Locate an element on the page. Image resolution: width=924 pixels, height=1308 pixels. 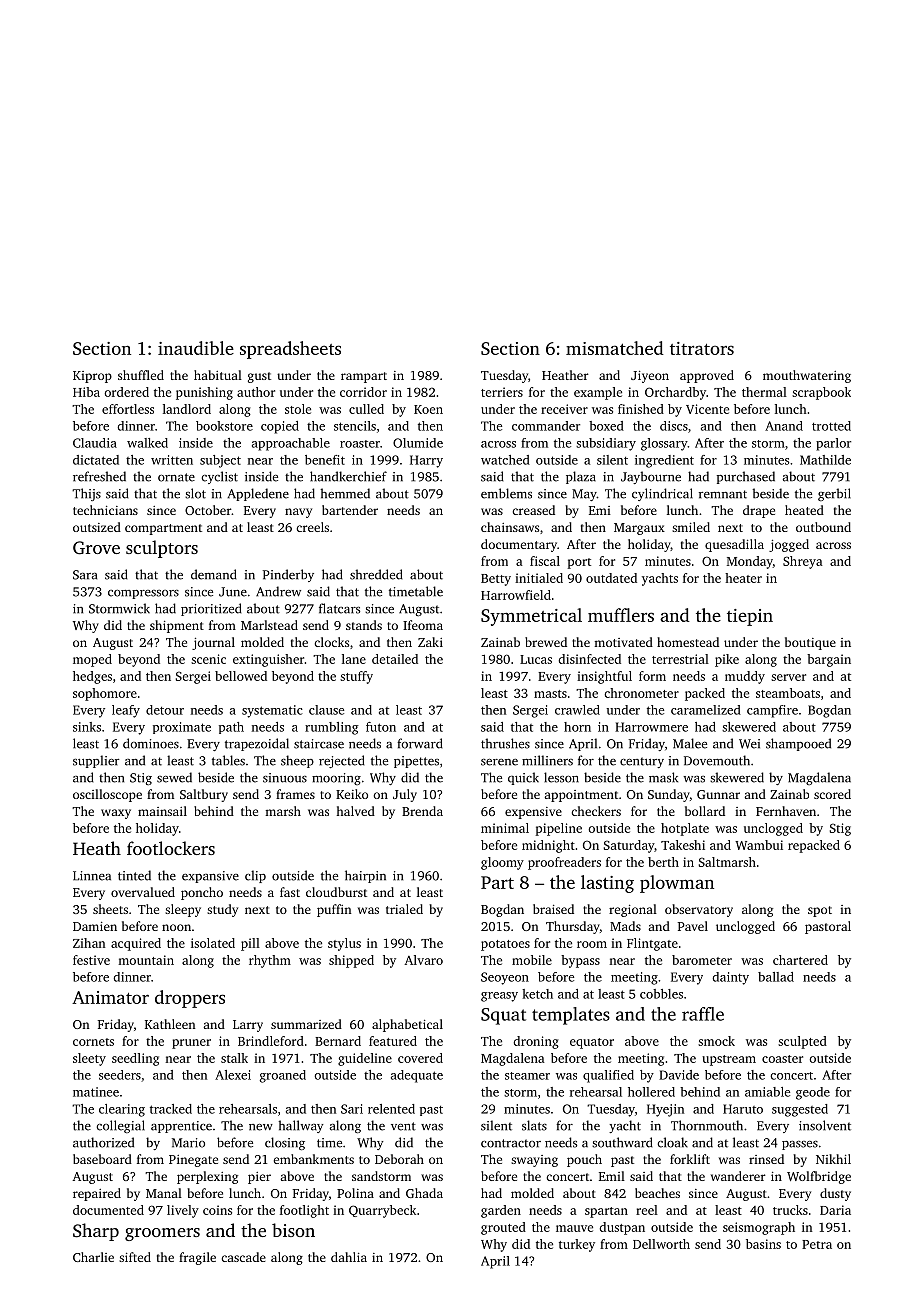
swaying is located at coordinates (534, 1161).
